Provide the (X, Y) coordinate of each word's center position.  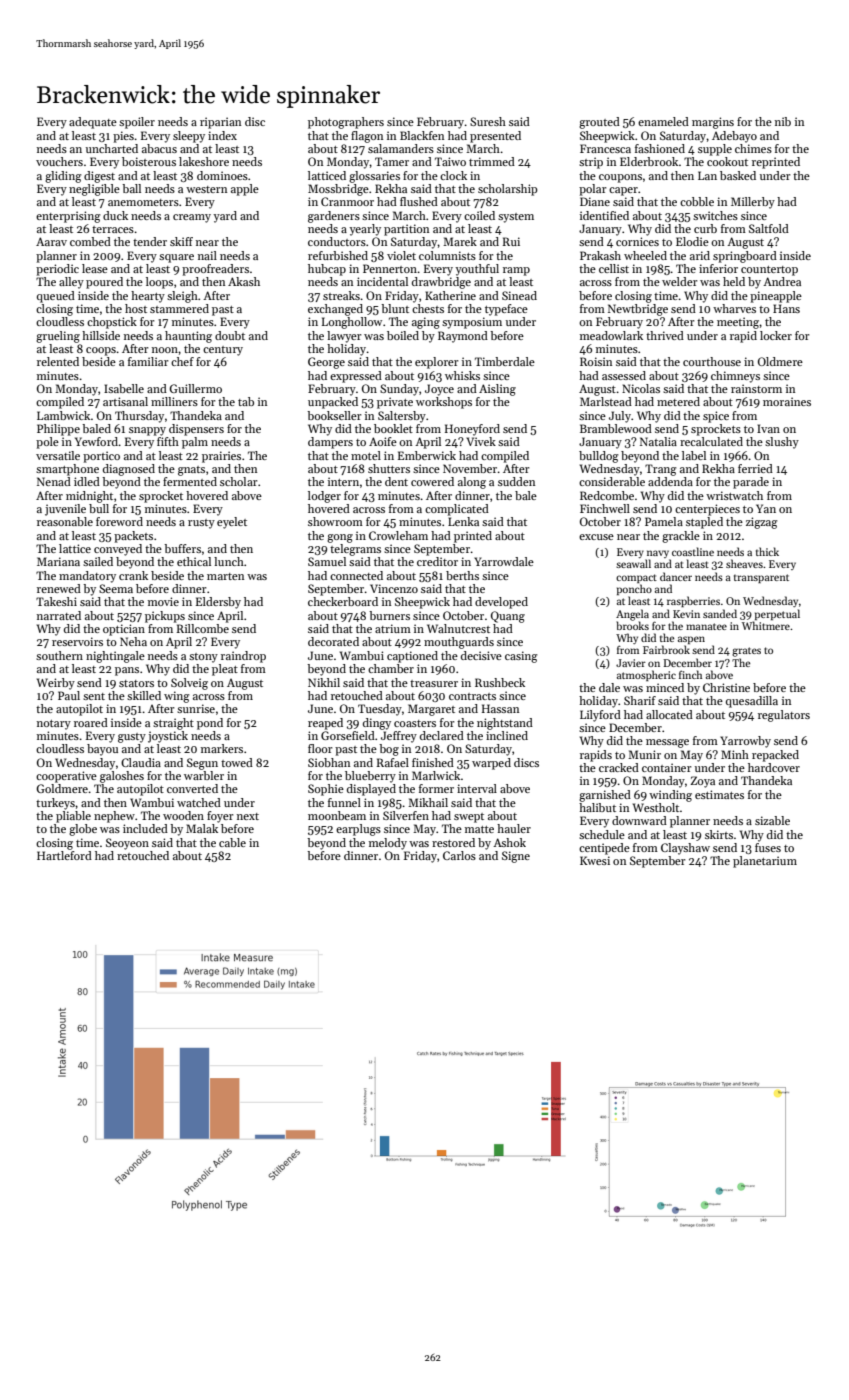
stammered (179, 308)
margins (713, 123)
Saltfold (769, 228)
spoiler (137, 123)
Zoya (702, 782)
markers (222, 748)
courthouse (712, 361)
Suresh (488, 121)
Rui (511, 241)
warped (491, 764)
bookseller (334, 415)
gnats (191, 471)
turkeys (55, 804)
